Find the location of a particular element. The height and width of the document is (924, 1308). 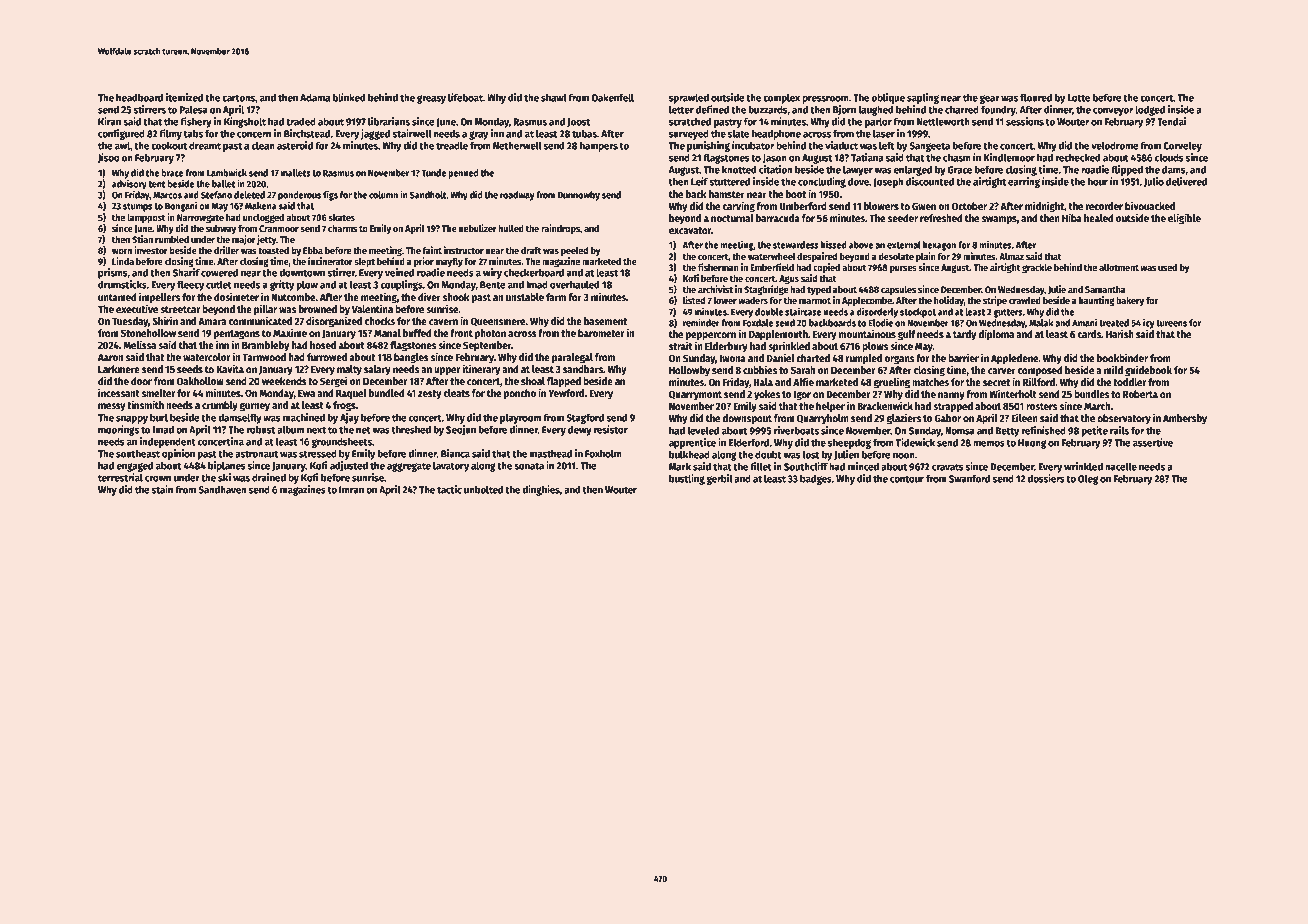

bookbinder is located at coordinates (1122, 357).
